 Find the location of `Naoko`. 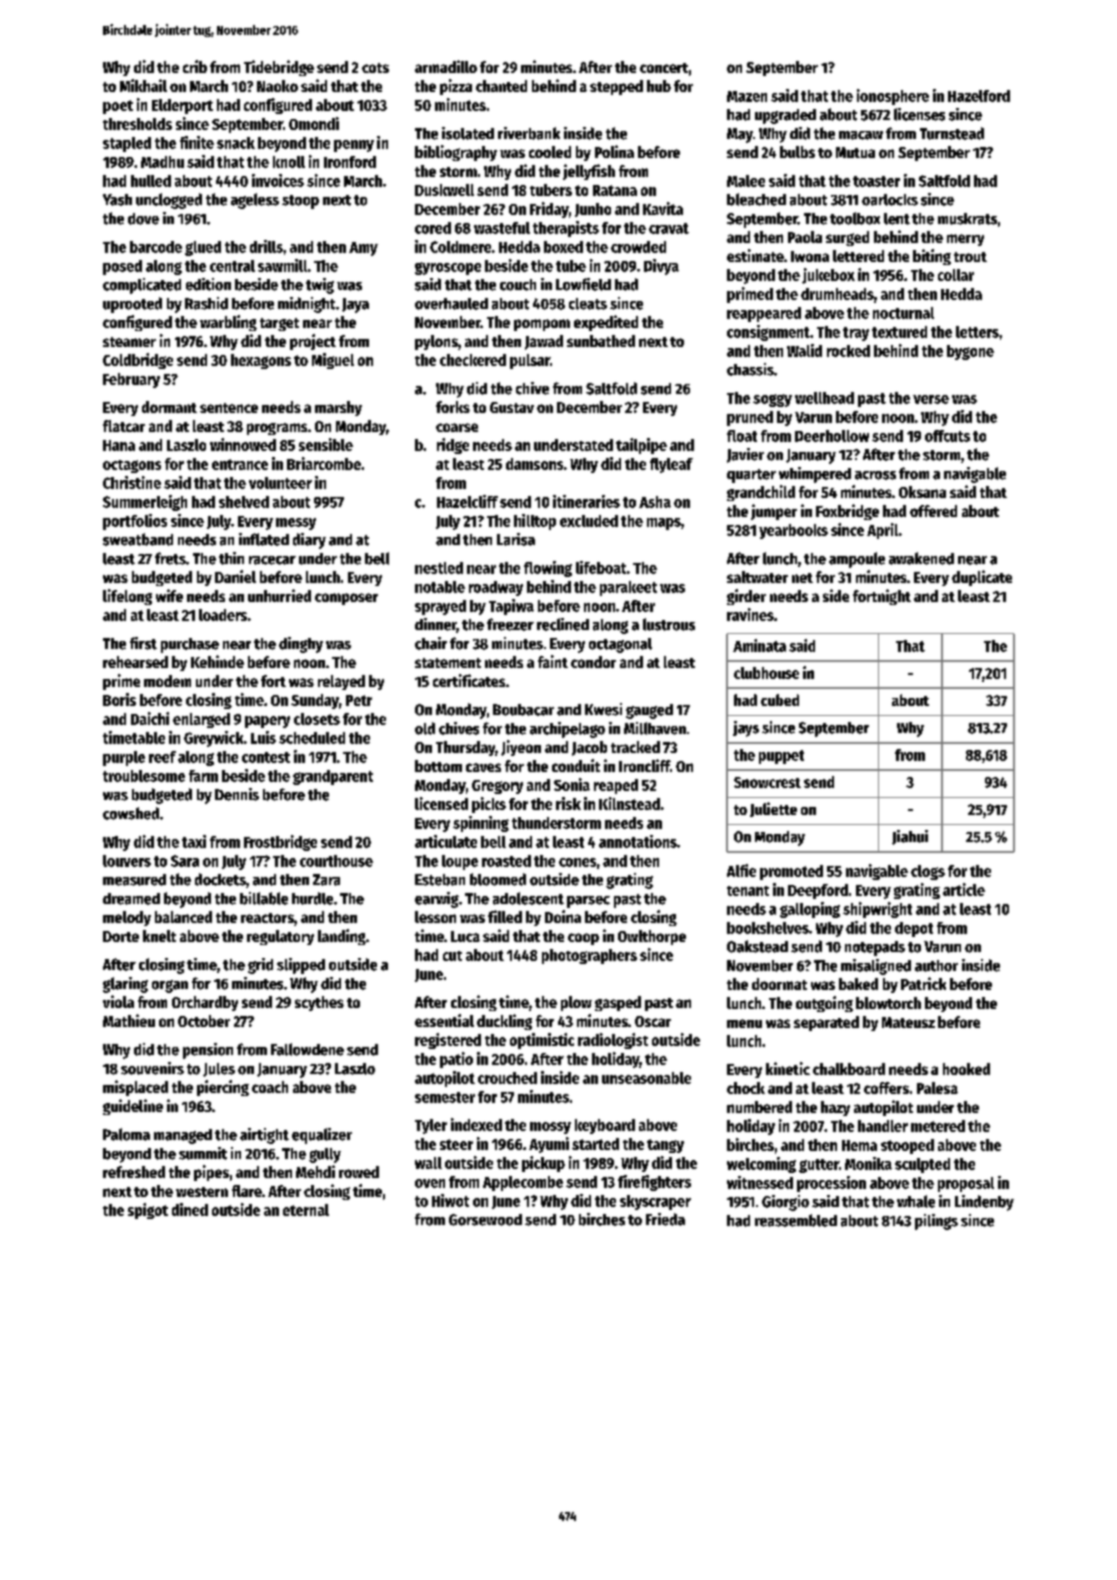

Naoko is located at coordinates (277, 86).
